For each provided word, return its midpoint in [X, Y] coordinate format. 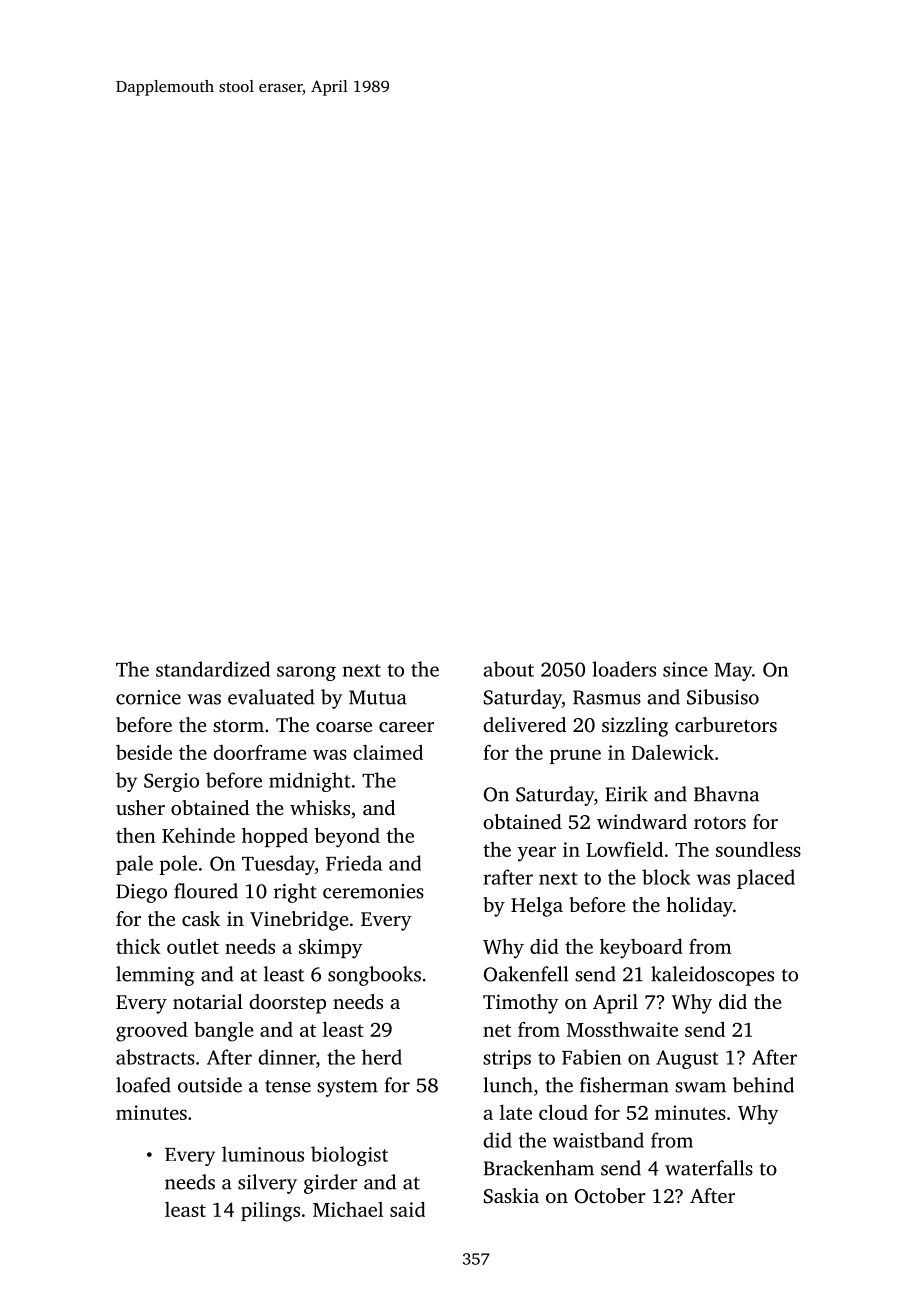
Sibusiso [723, 697]
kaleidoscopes [712, 976]
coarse [344, 727]
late [516, 1112]
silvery [267, 1184]
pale [134, 865]
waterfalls [709, 1168]
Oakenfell [526, 974]
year [537, 854]
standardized [213, 669]
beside [144, 752]
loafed [143, 1085]
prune [575, 756]
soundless [758, 849]
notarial [208, 1001]
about [509, 669]
